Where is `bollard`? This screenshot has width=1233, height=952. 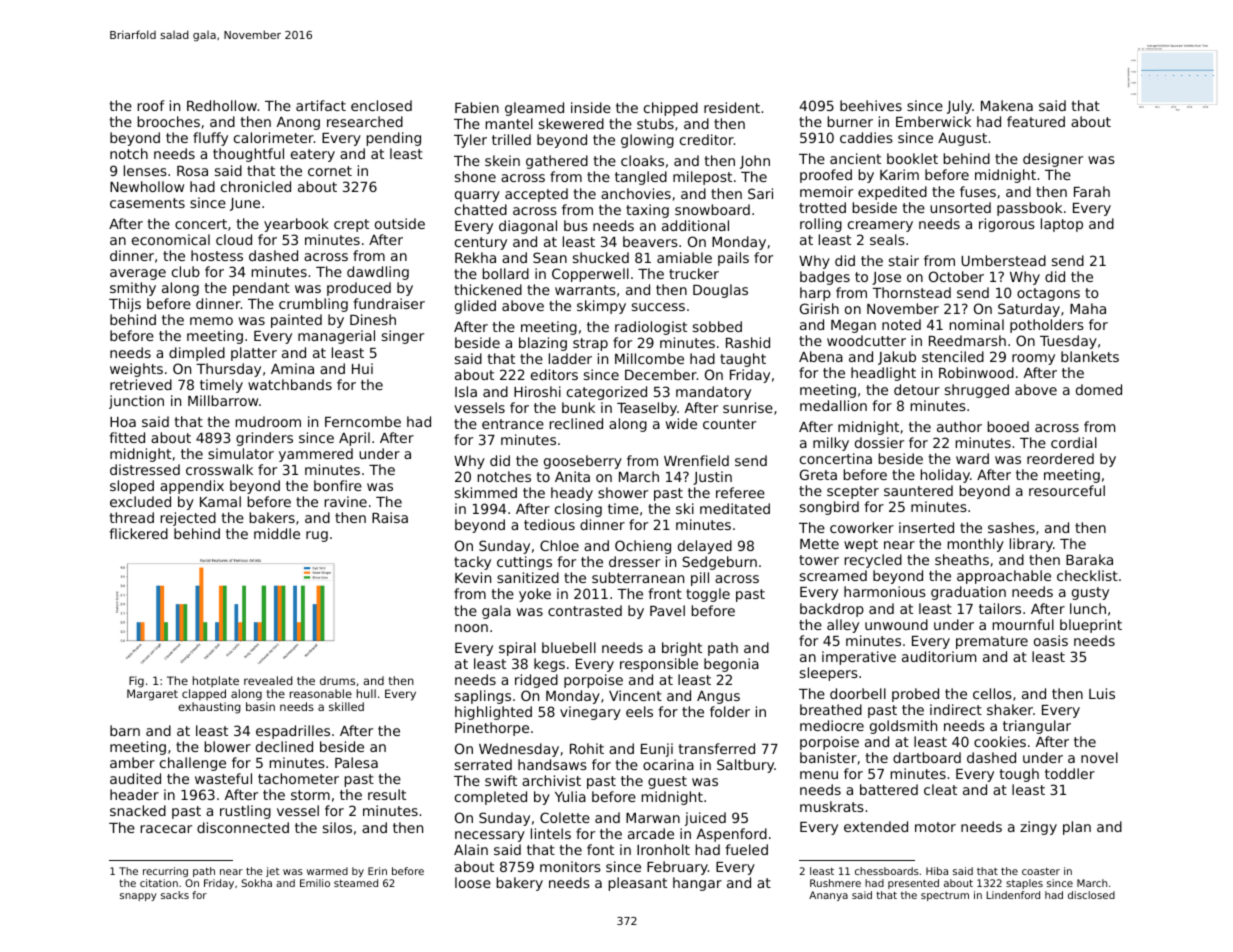 bollard is located at coordinates (506, 273).
